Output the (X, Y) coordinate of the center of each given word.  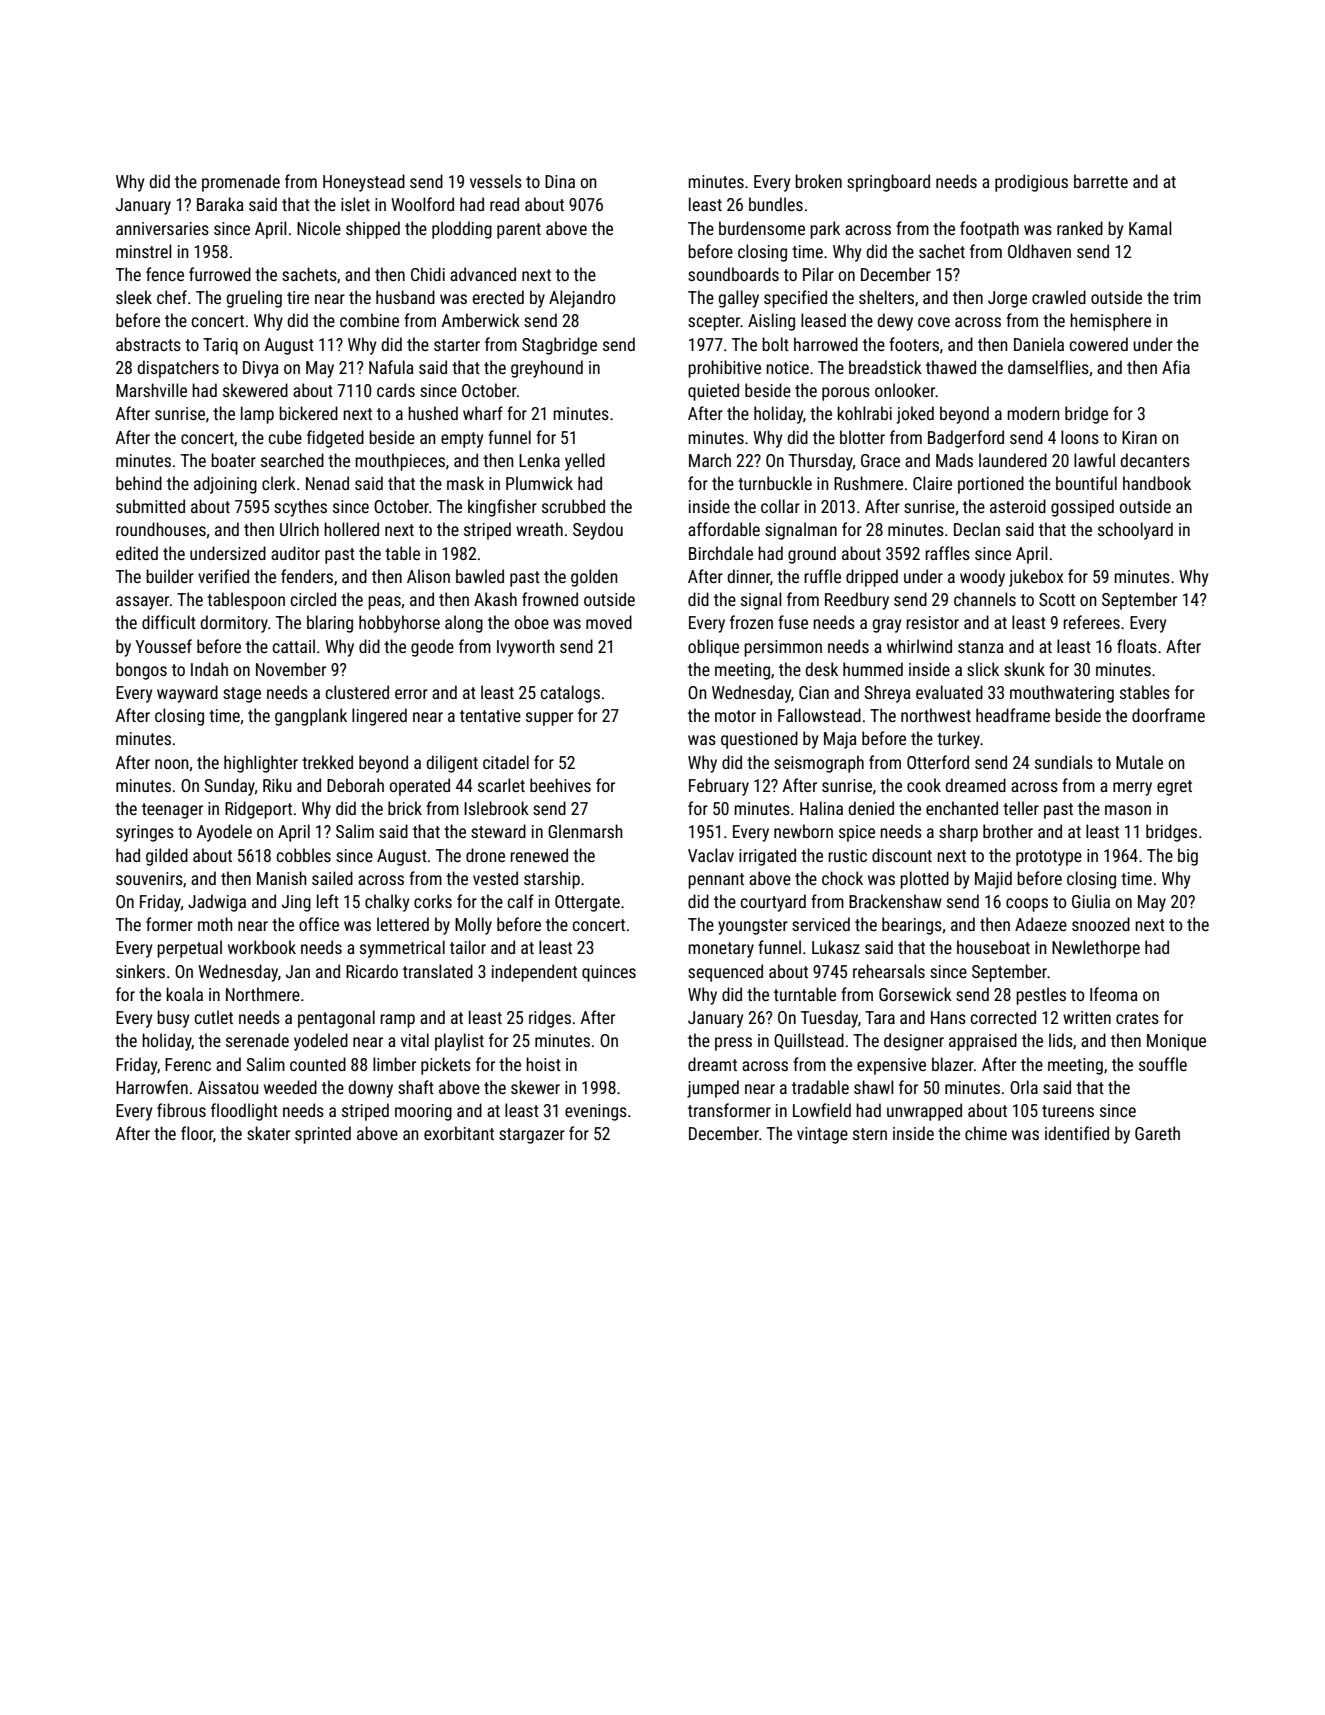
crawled (1059, 297)
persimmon (783, 648)
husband (405, 297)
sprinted (323, 1135)
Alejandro (582, 299)
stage (242, 695)
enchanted (962, 808)
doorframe (1168, 715)
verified (223, 576)
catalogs (570, 694)
